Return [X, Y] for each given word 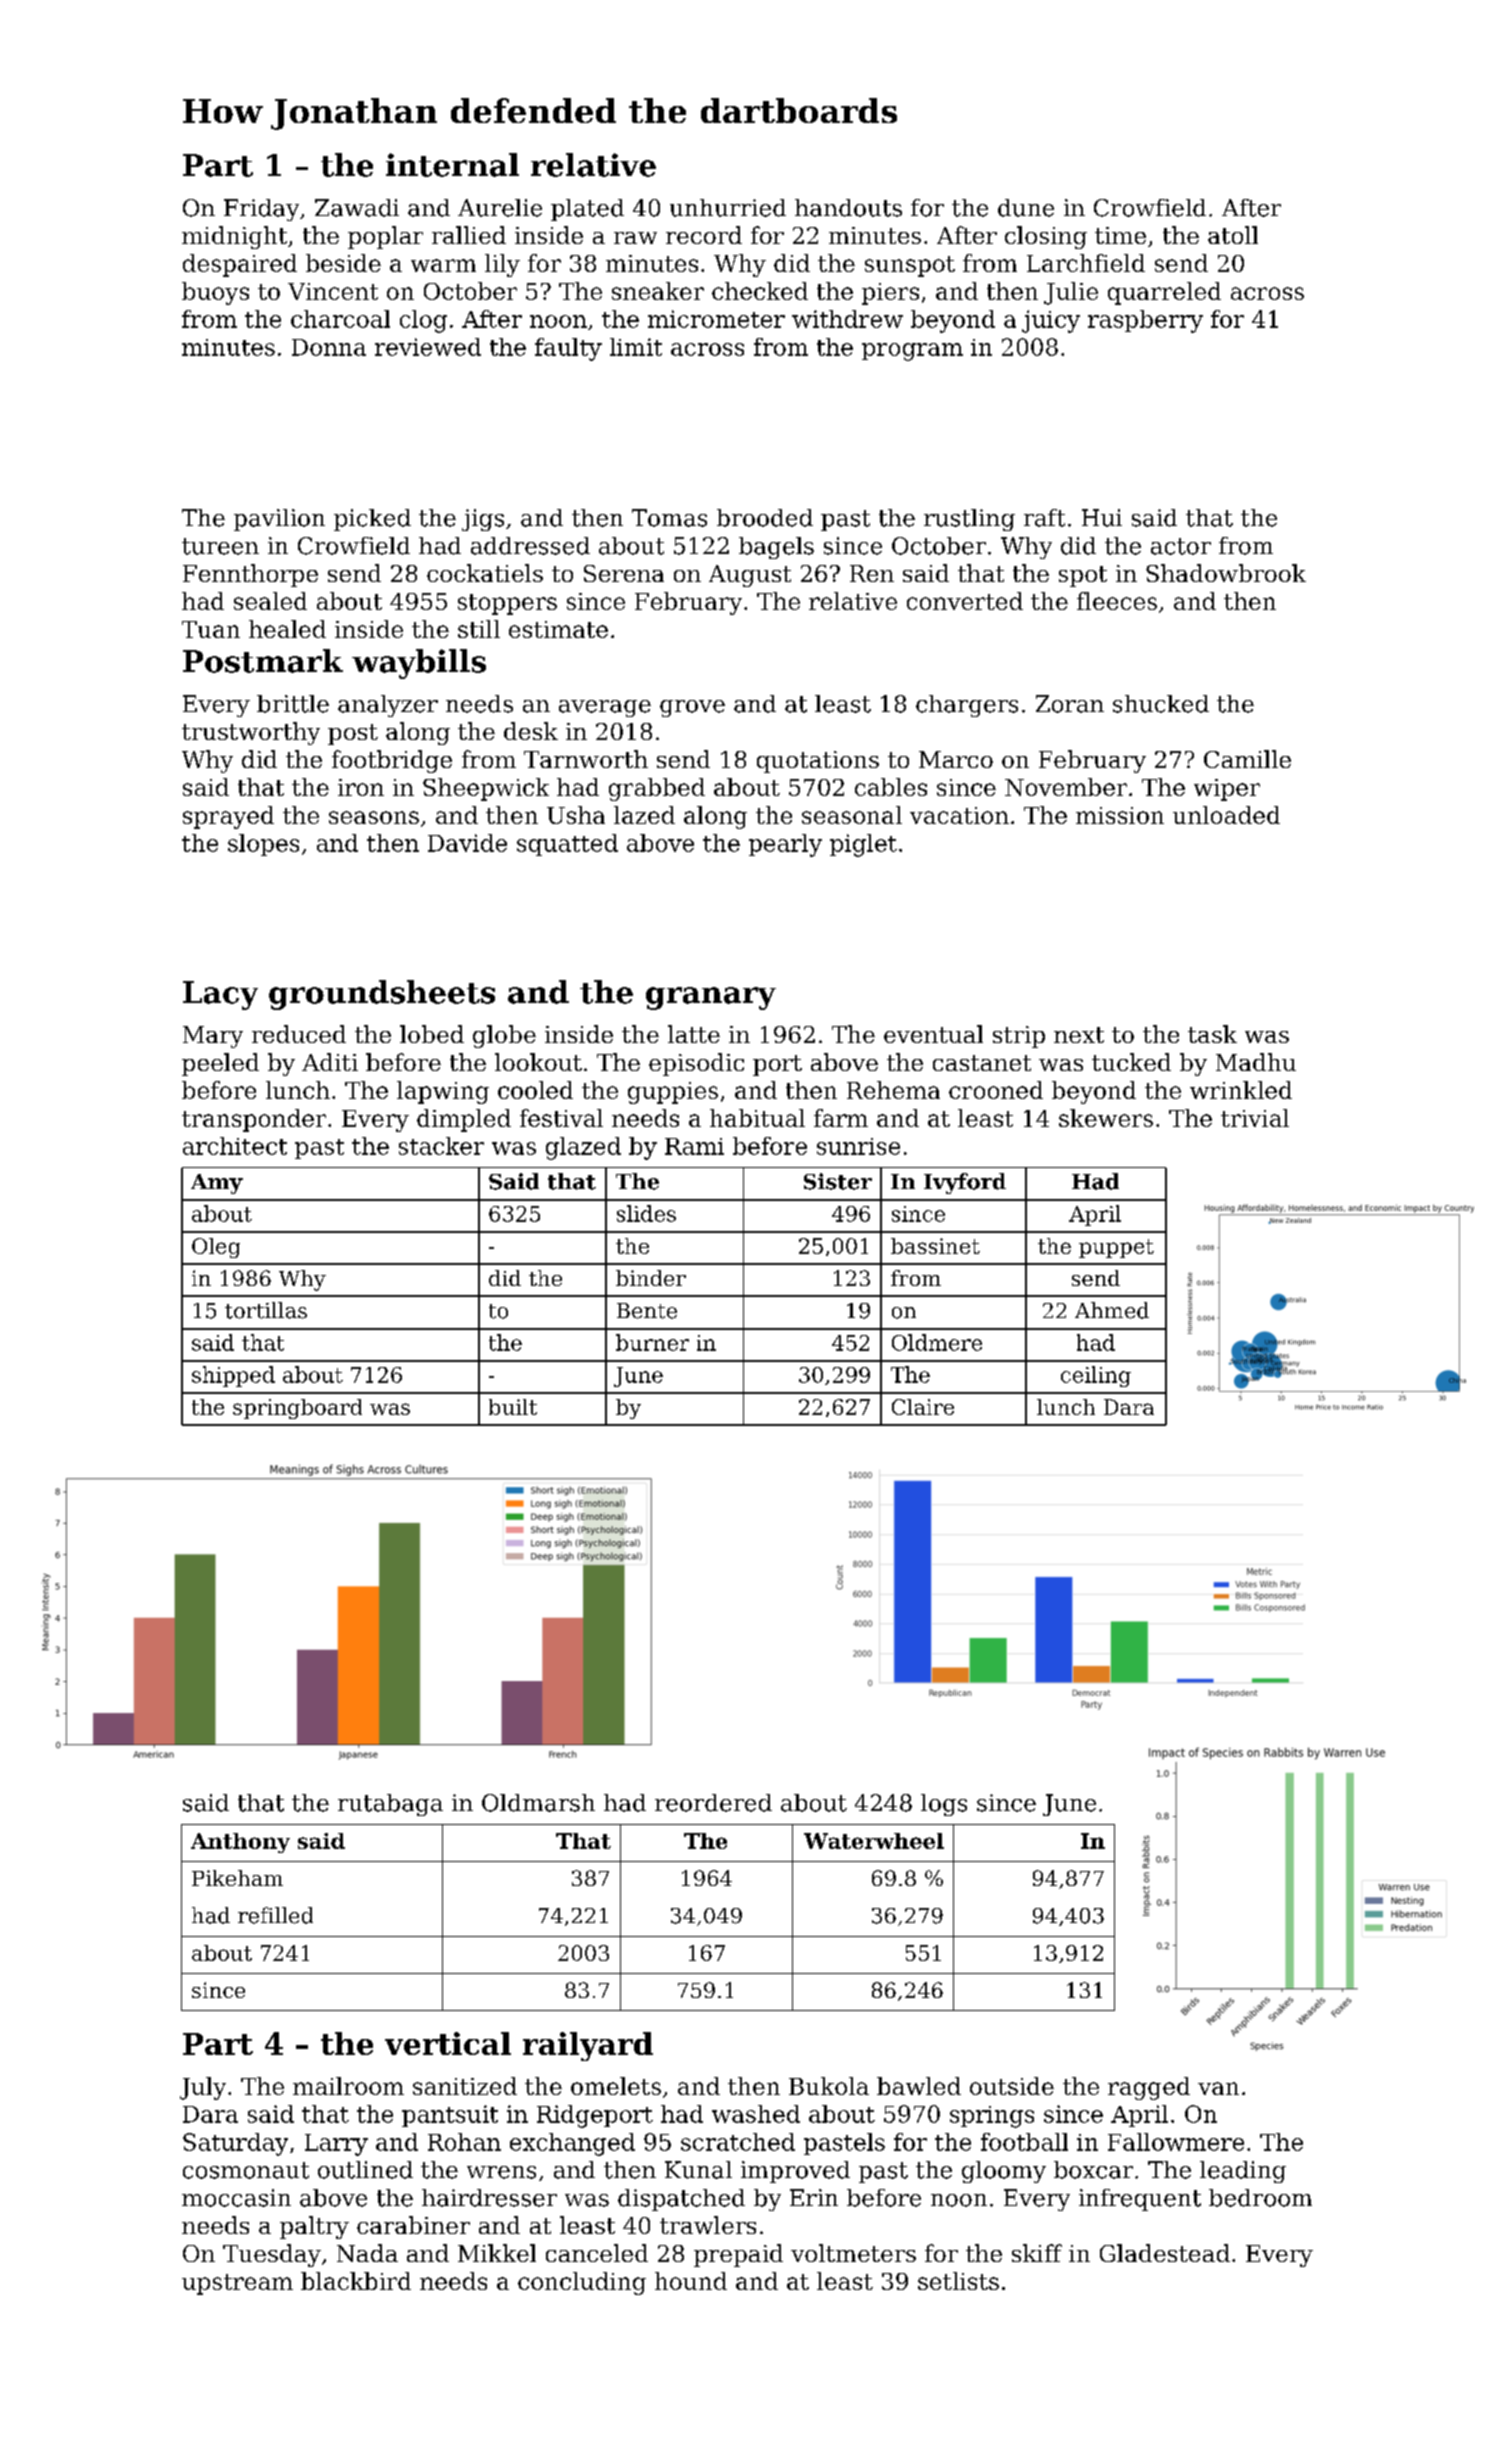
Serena [624, 573]
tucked [1131, 1062]
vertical [448, 2043]
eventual [933, 1034]
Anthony [240, 1843]
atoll [1233, 235]
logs [944, 1805]
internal [452, 165]
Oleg [216, 1248]
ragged [1149, 2088]
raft [1044, 518]
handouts [848, 208]
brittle [293, 704]
